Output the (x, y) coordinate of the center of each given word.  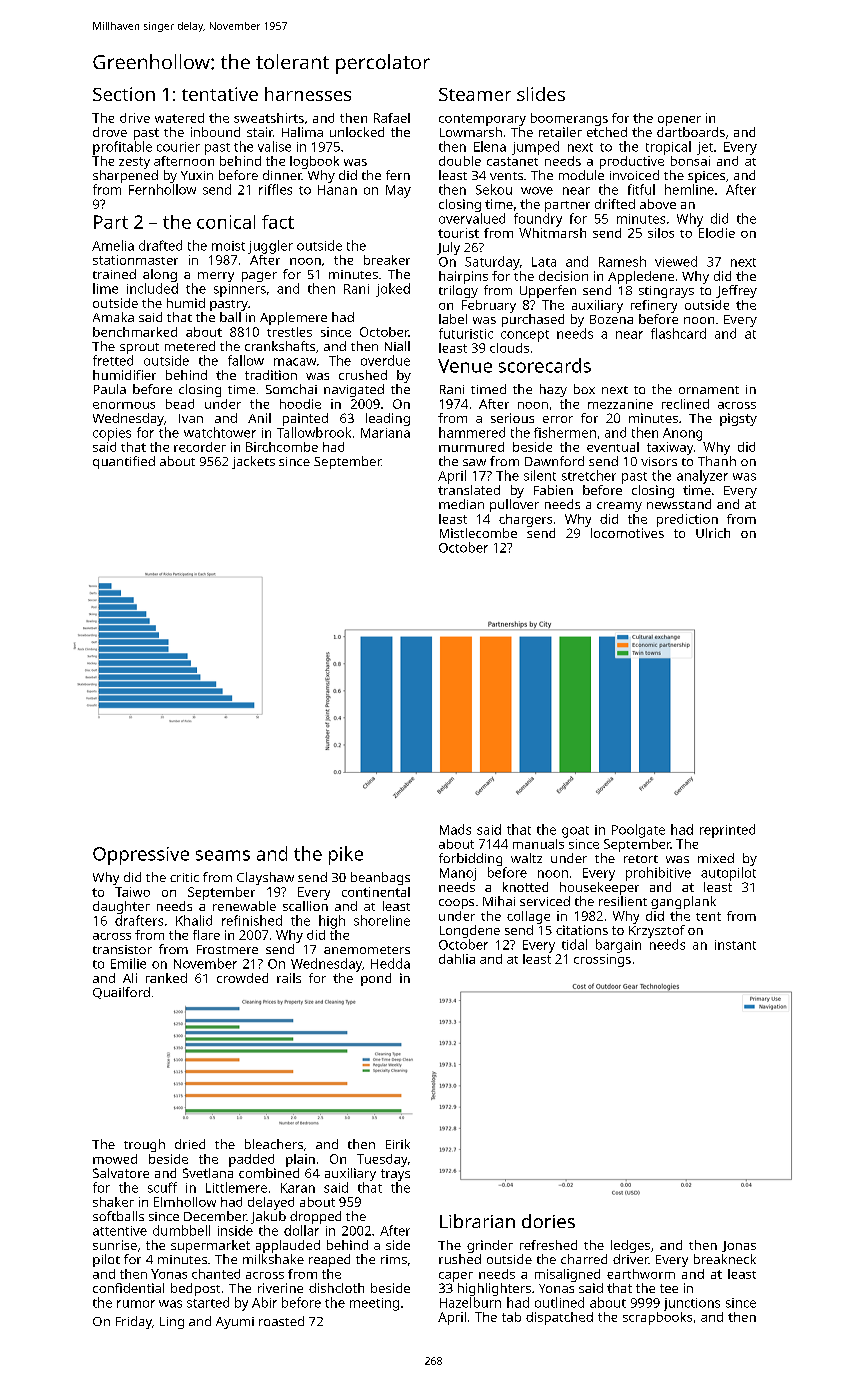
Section (124, 94)
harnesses (308, 94)
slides (541, 94)
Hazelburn (470, 1302)
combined (269, 1173)
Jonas (739, 1246)
